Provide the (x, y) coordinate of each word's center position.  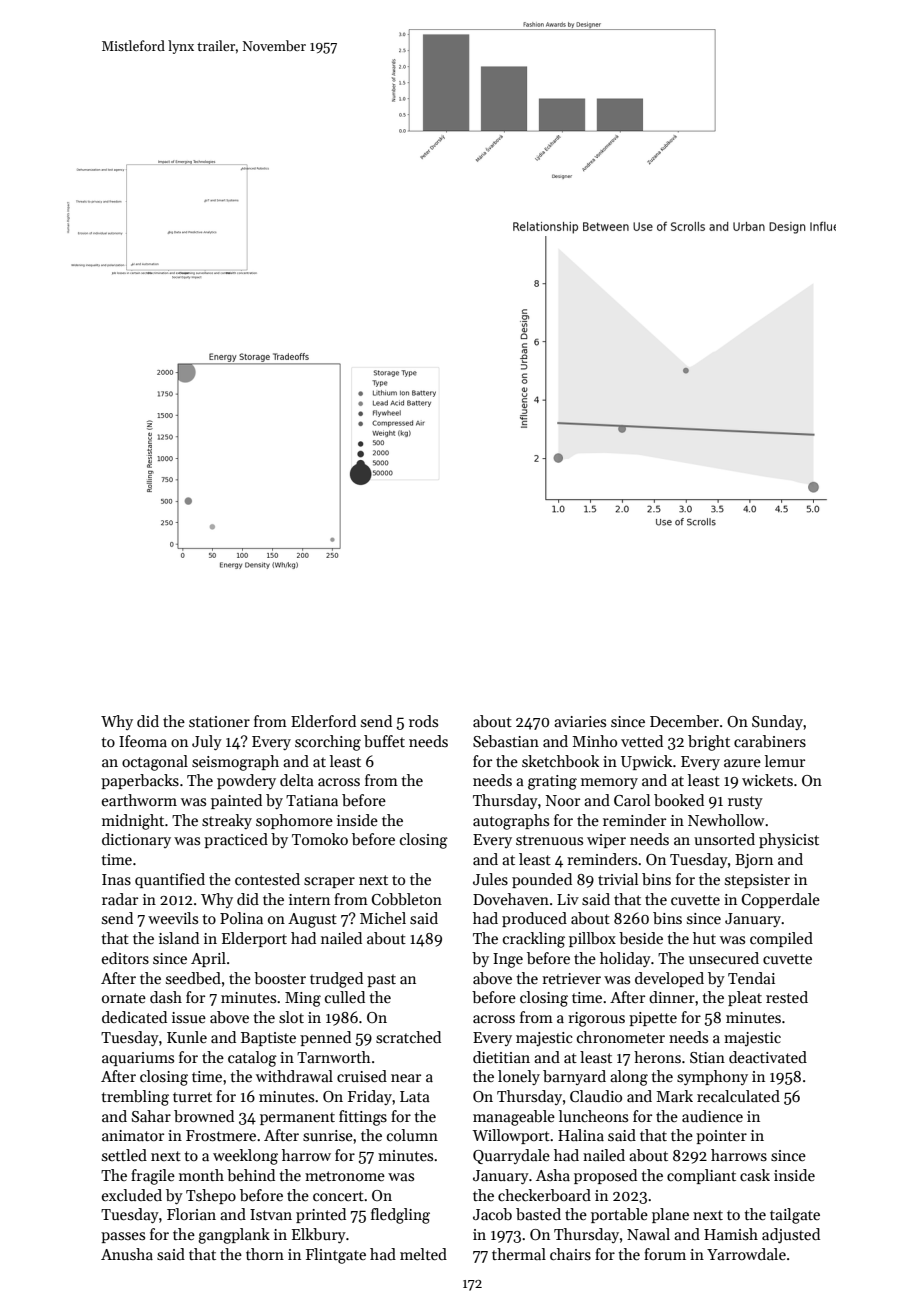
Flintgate (336, 1256)
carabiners (770, 741)
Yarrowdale (746, 1254)
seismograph (235, 763)
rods (423, 721)
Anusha (127, 1254)
